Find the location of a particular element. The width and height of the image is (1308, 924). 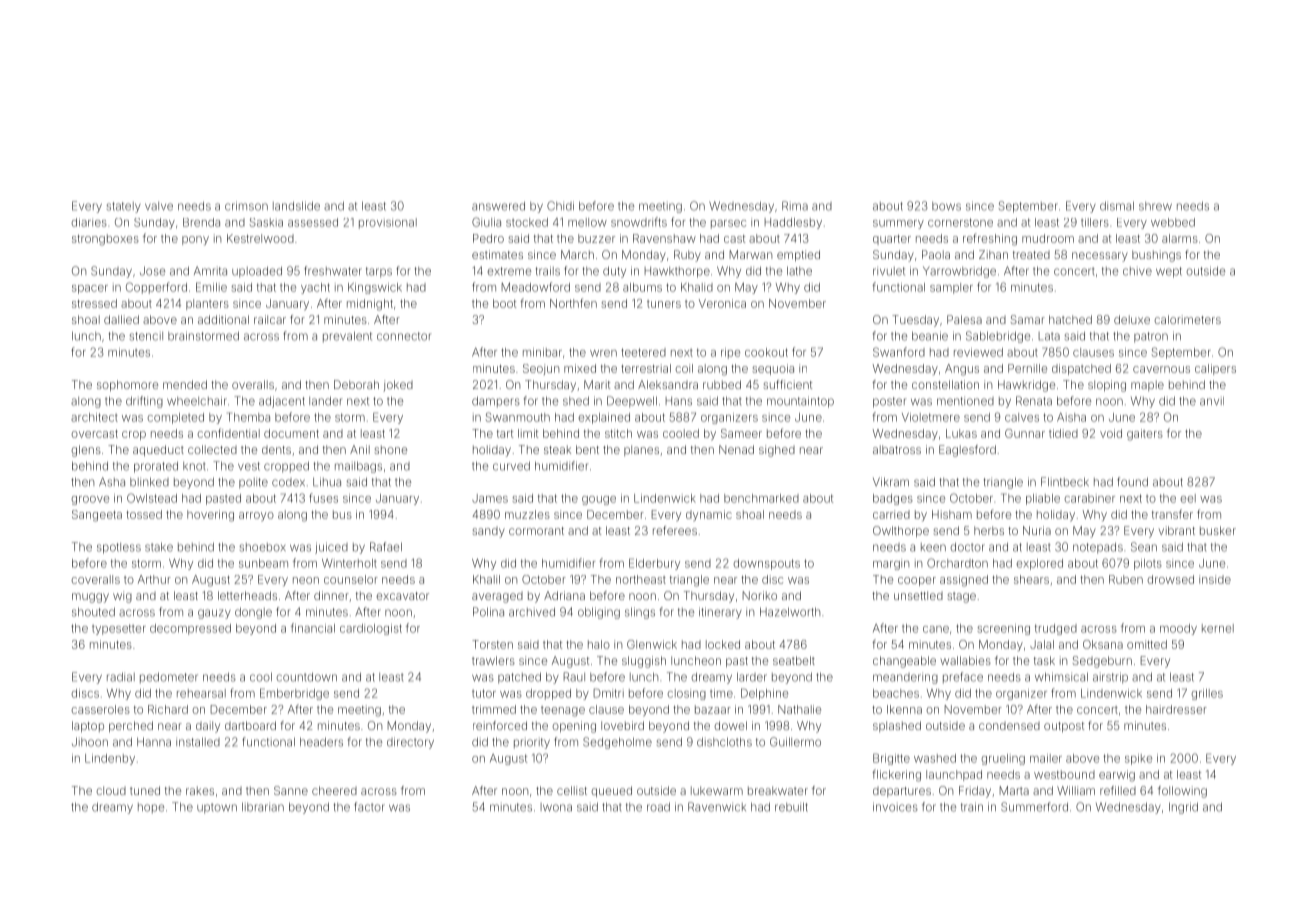

averaged is located at coordinates (497, 597).
